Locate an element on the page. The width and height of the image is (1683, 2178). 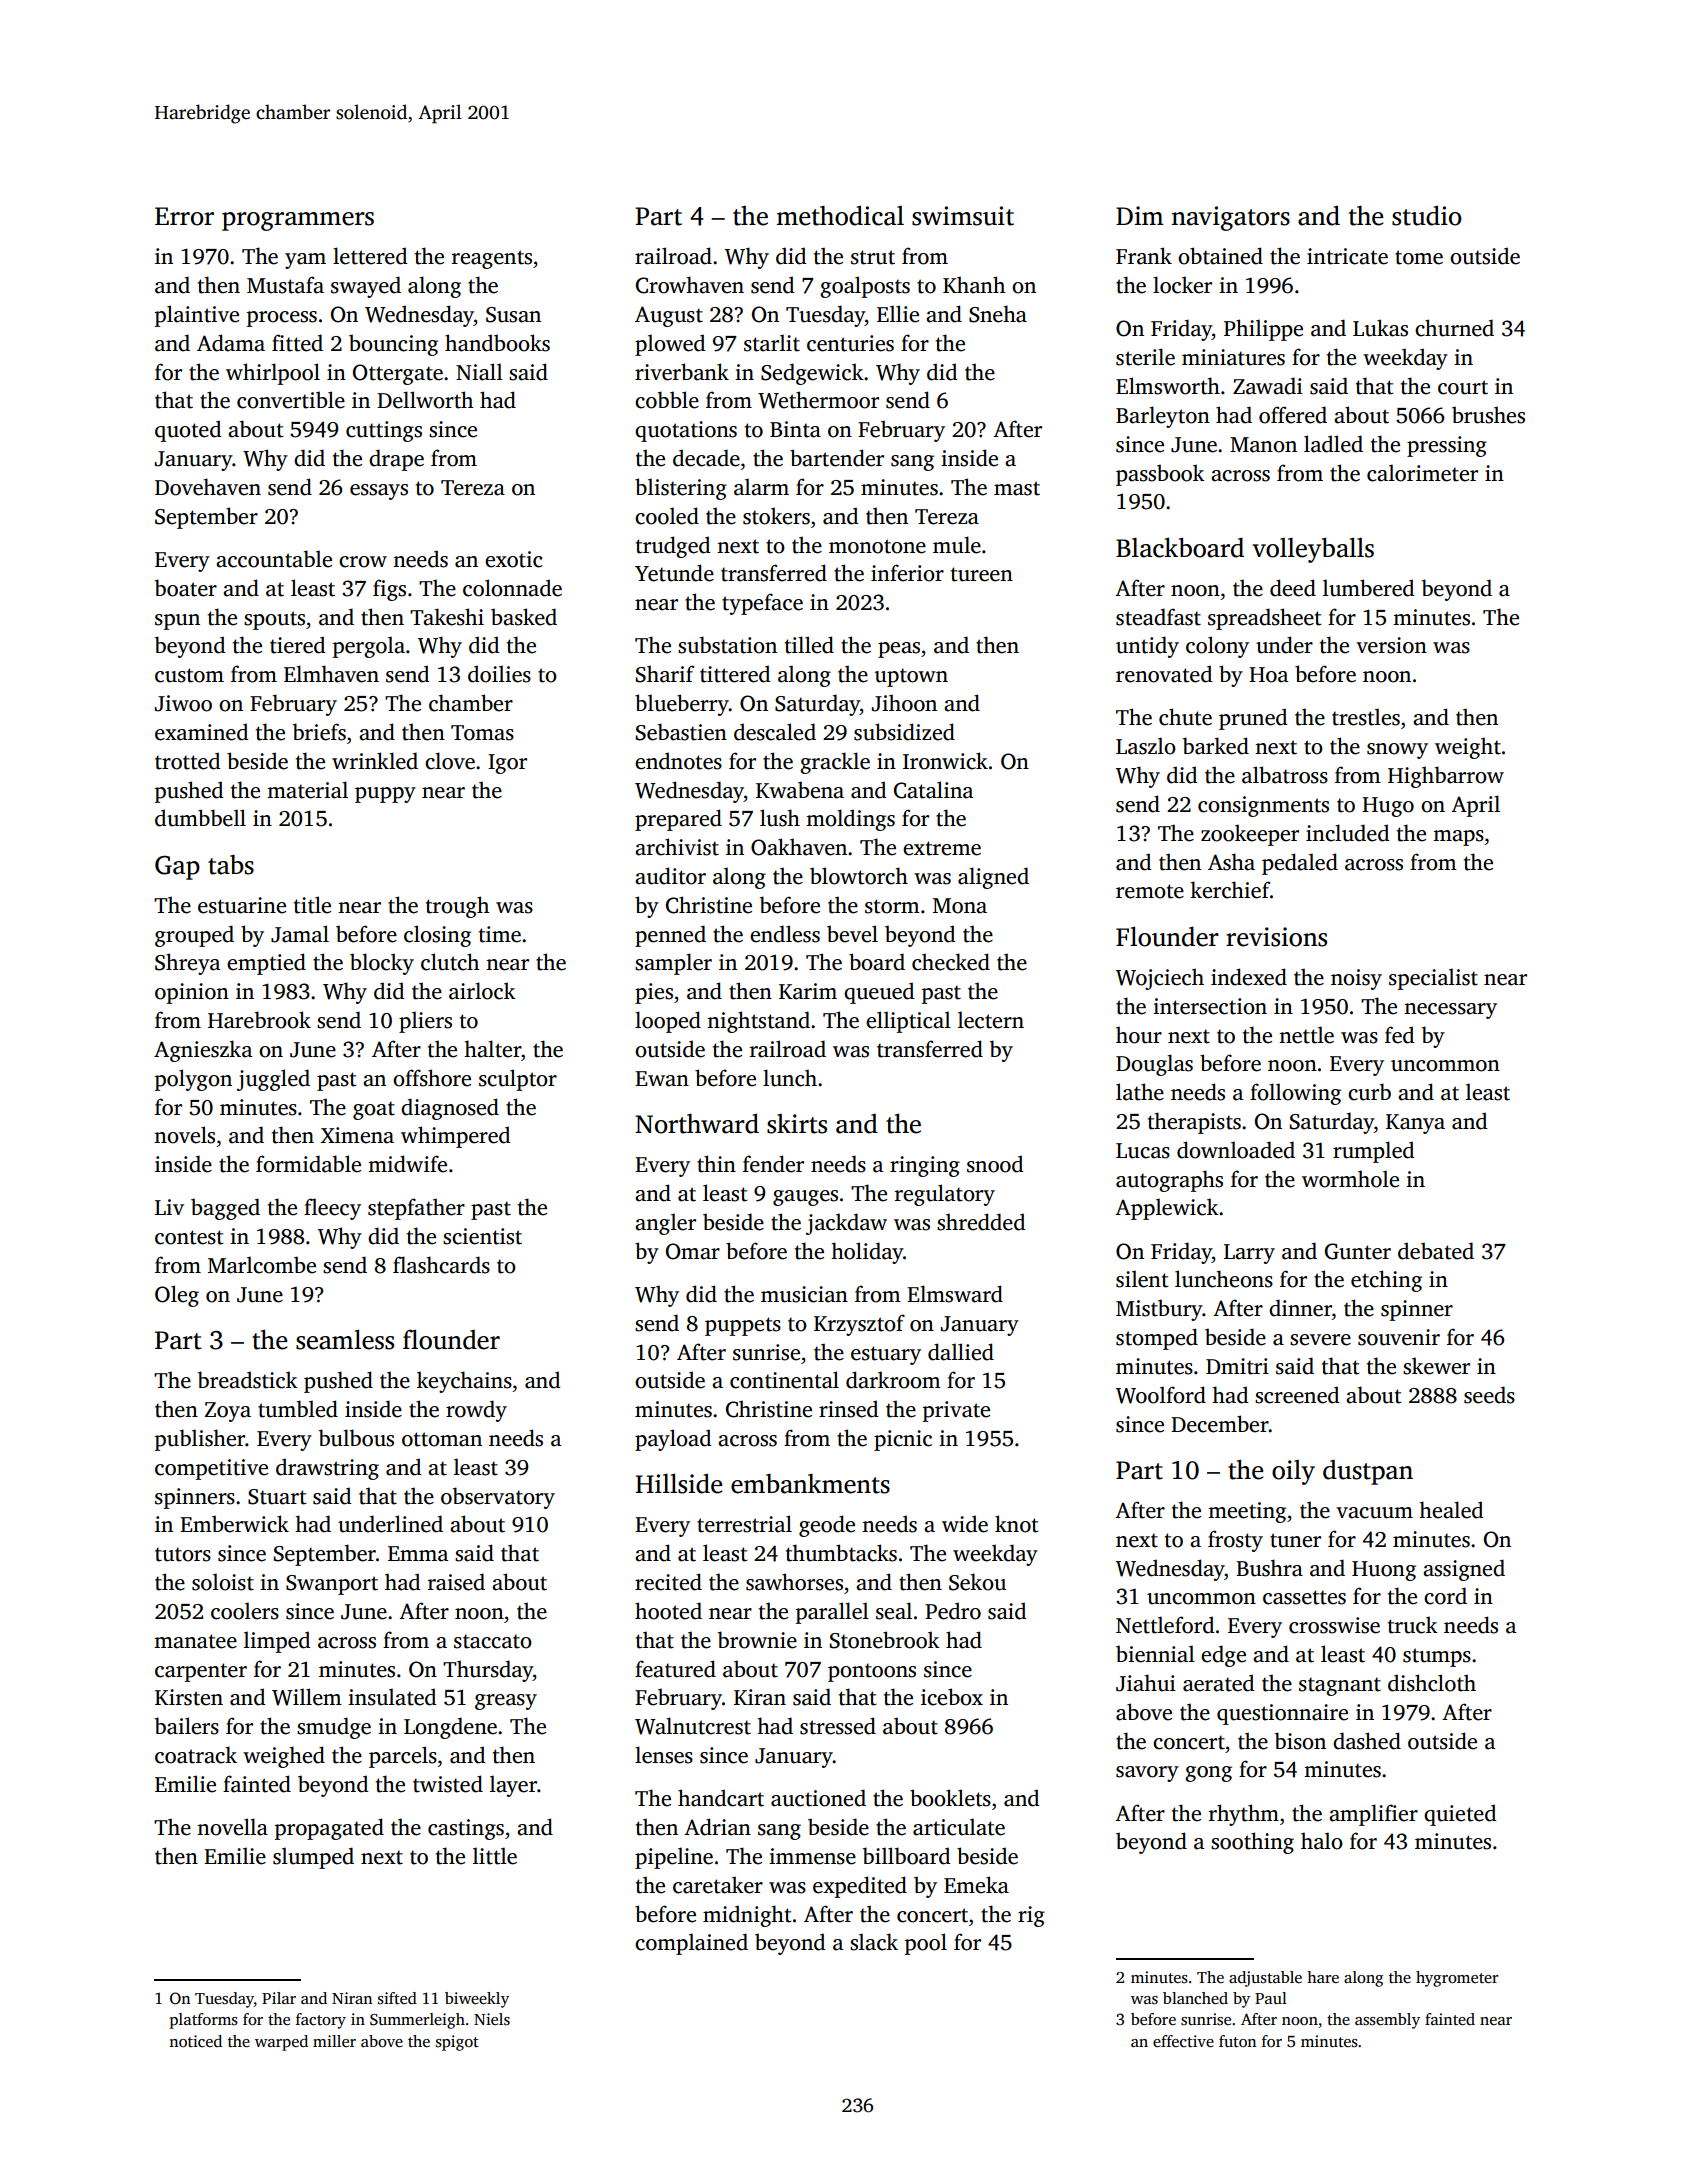
weight is located at coordinates (1468, 748).
